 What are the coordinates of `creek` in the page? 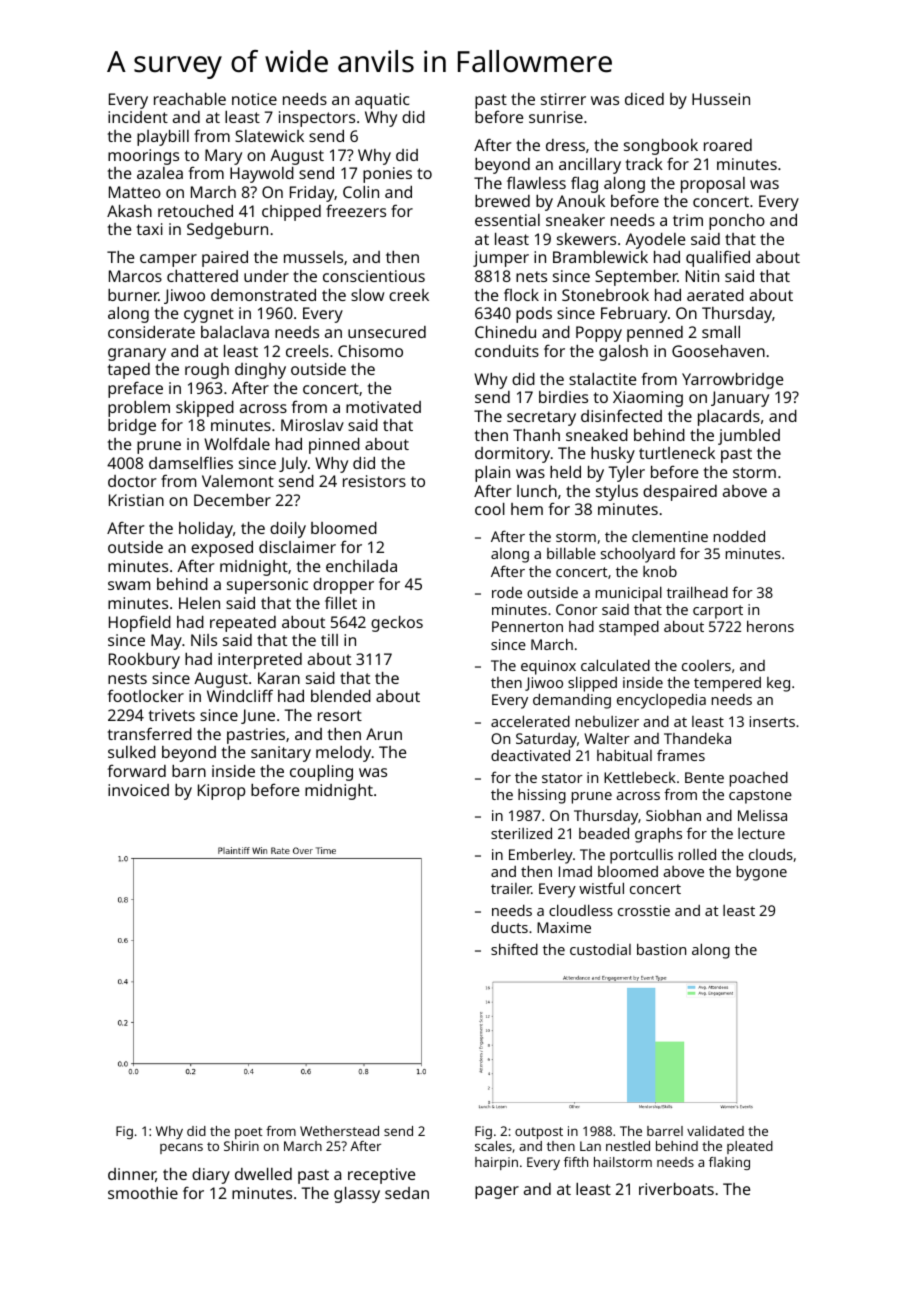 It's located at (409, 295).
